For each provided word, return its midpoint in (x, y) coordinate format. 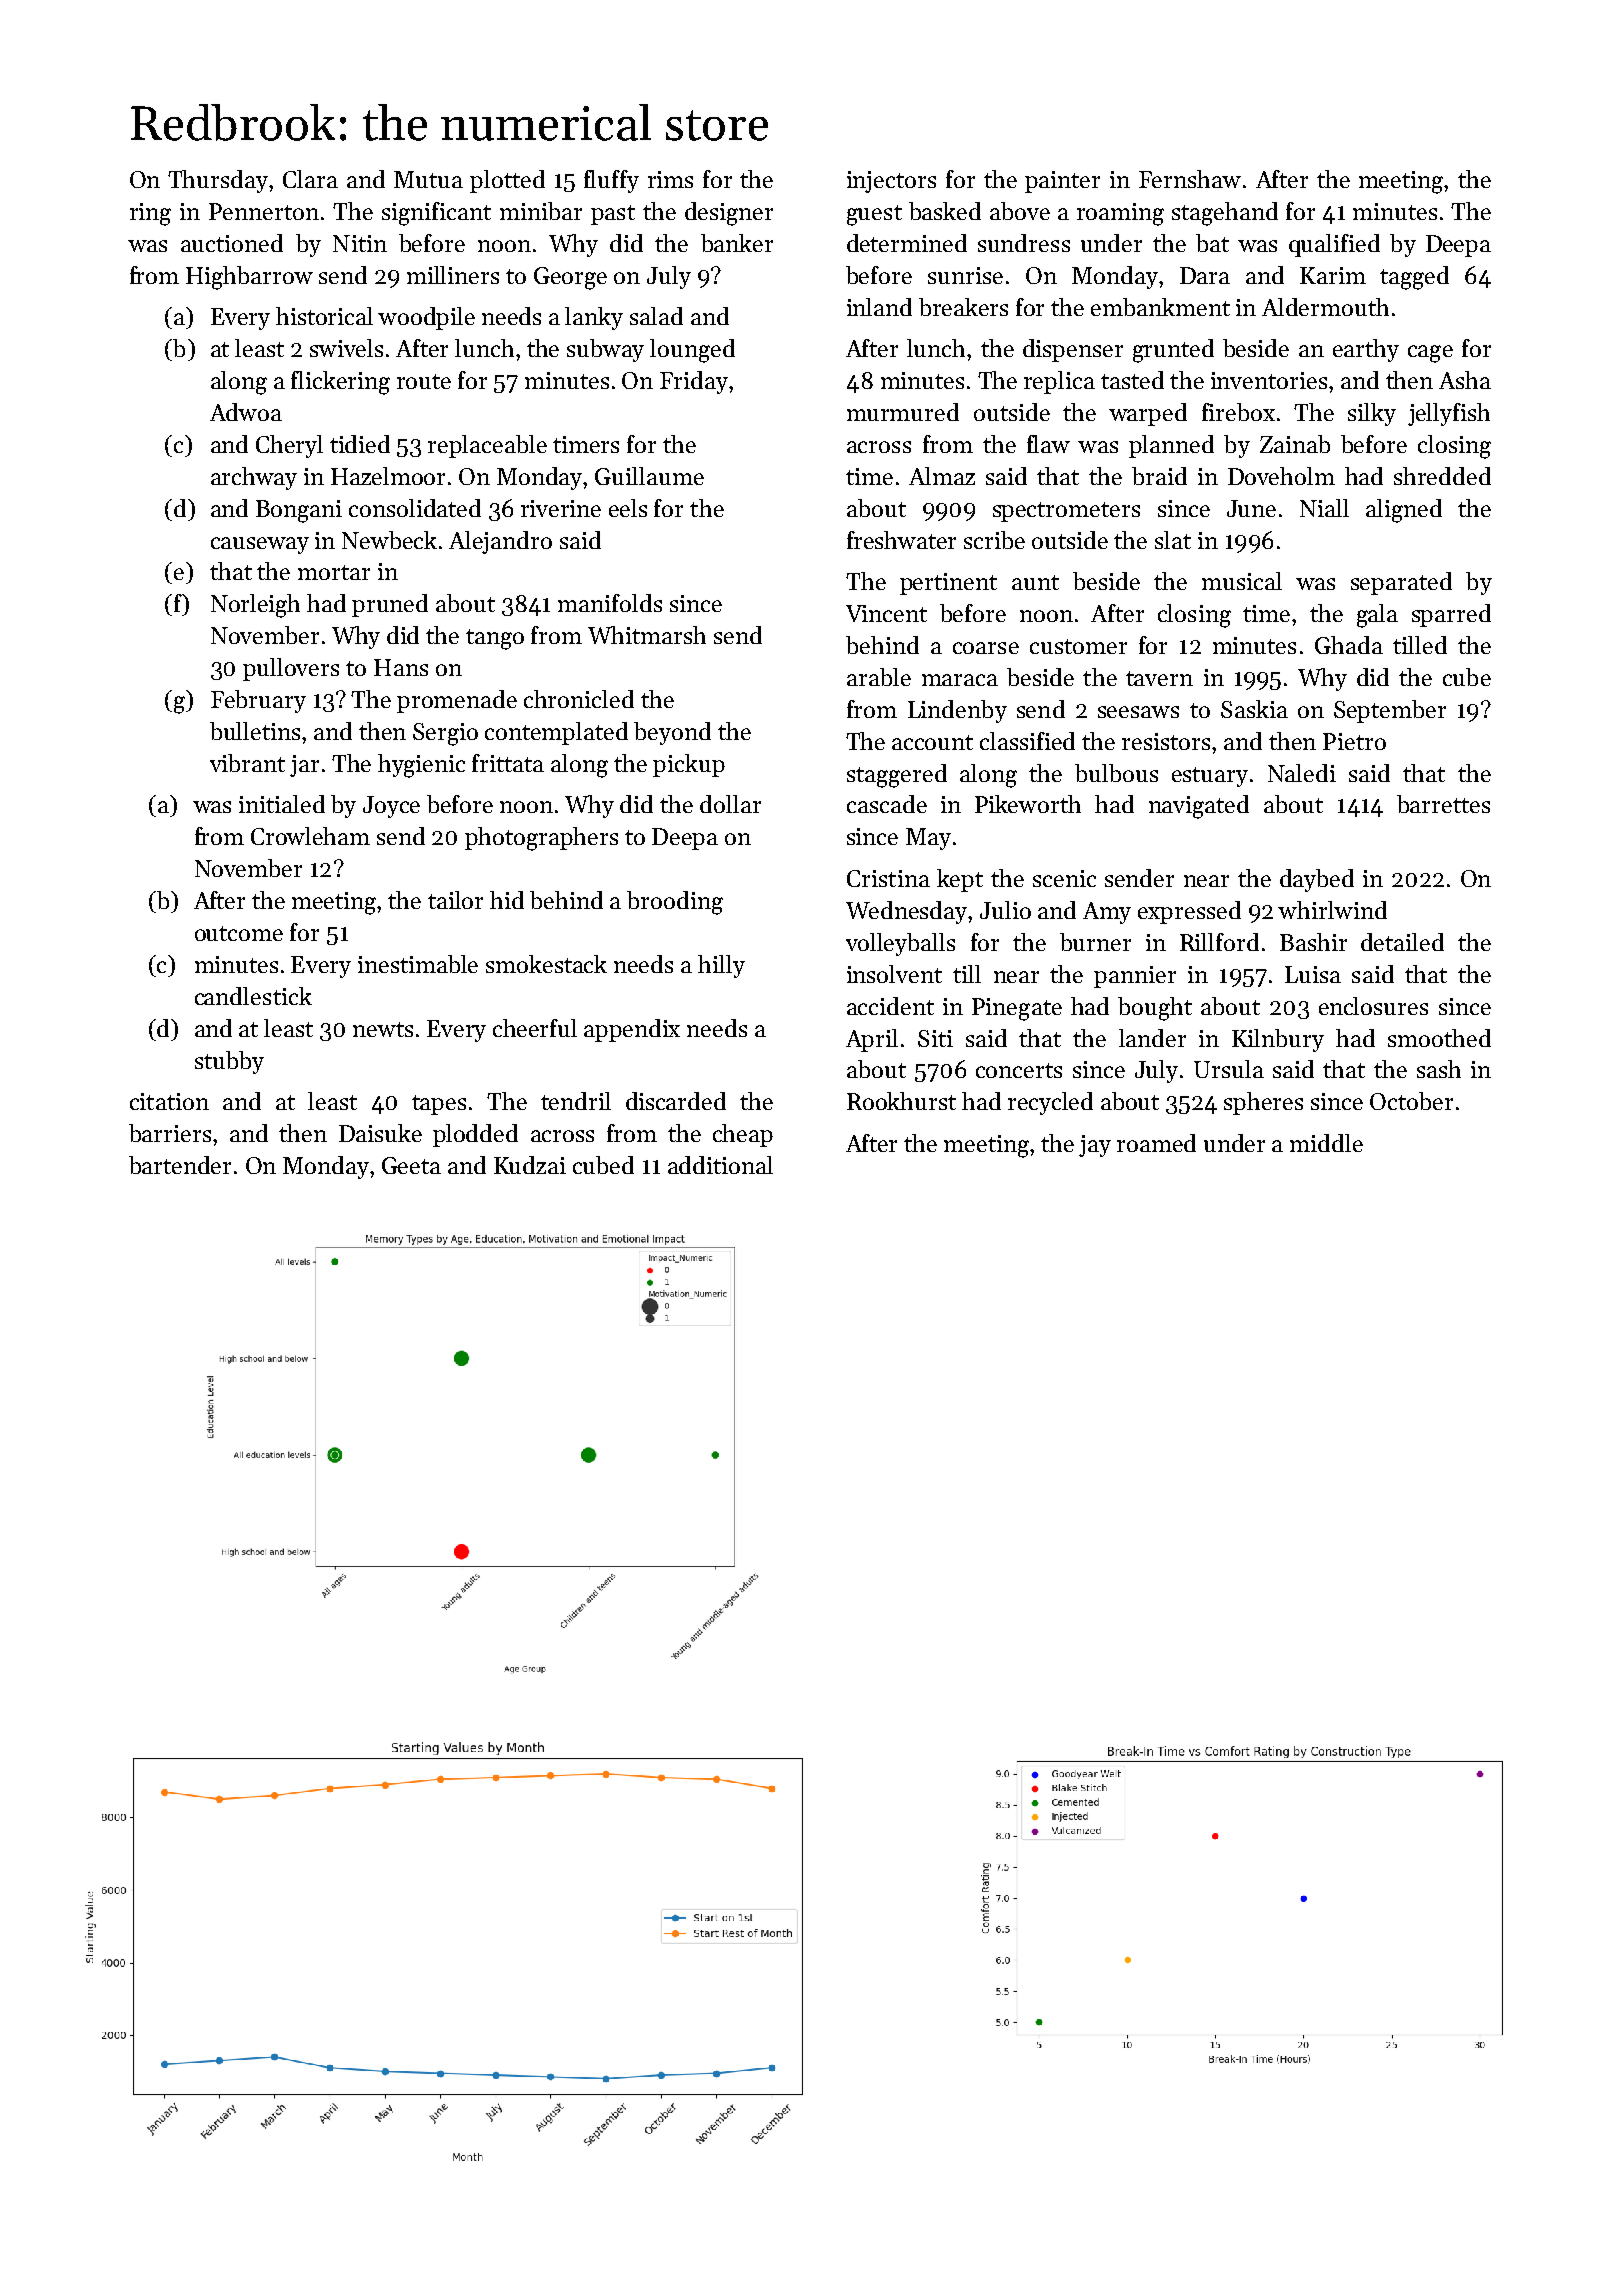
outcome (239, 933)
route (424, 381)
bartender (180, 1165)
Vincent (886, 613)
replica (1059, 382)
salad (656, 316)
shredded (1442, 476)
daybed (1317, 880)
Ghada (1349, 645)
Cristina (888, 878)
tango (495, 639)
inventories (1269, 380)
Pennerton (264, 211)
